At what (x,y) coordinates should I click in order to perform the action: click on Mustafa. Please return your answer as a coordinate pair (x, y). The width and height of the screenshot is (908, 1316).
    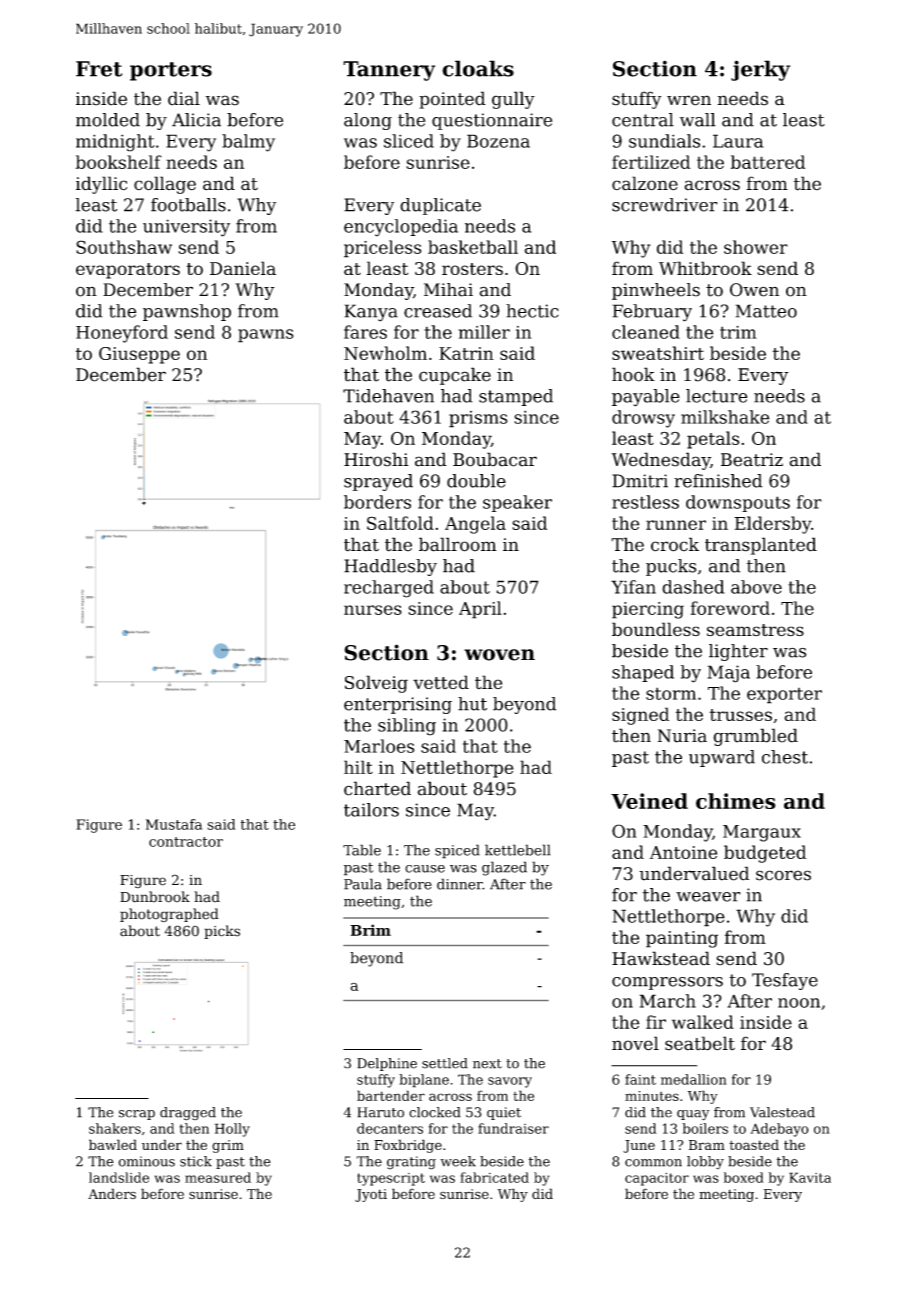
    Looking at the image, I should click on (174, 824).
